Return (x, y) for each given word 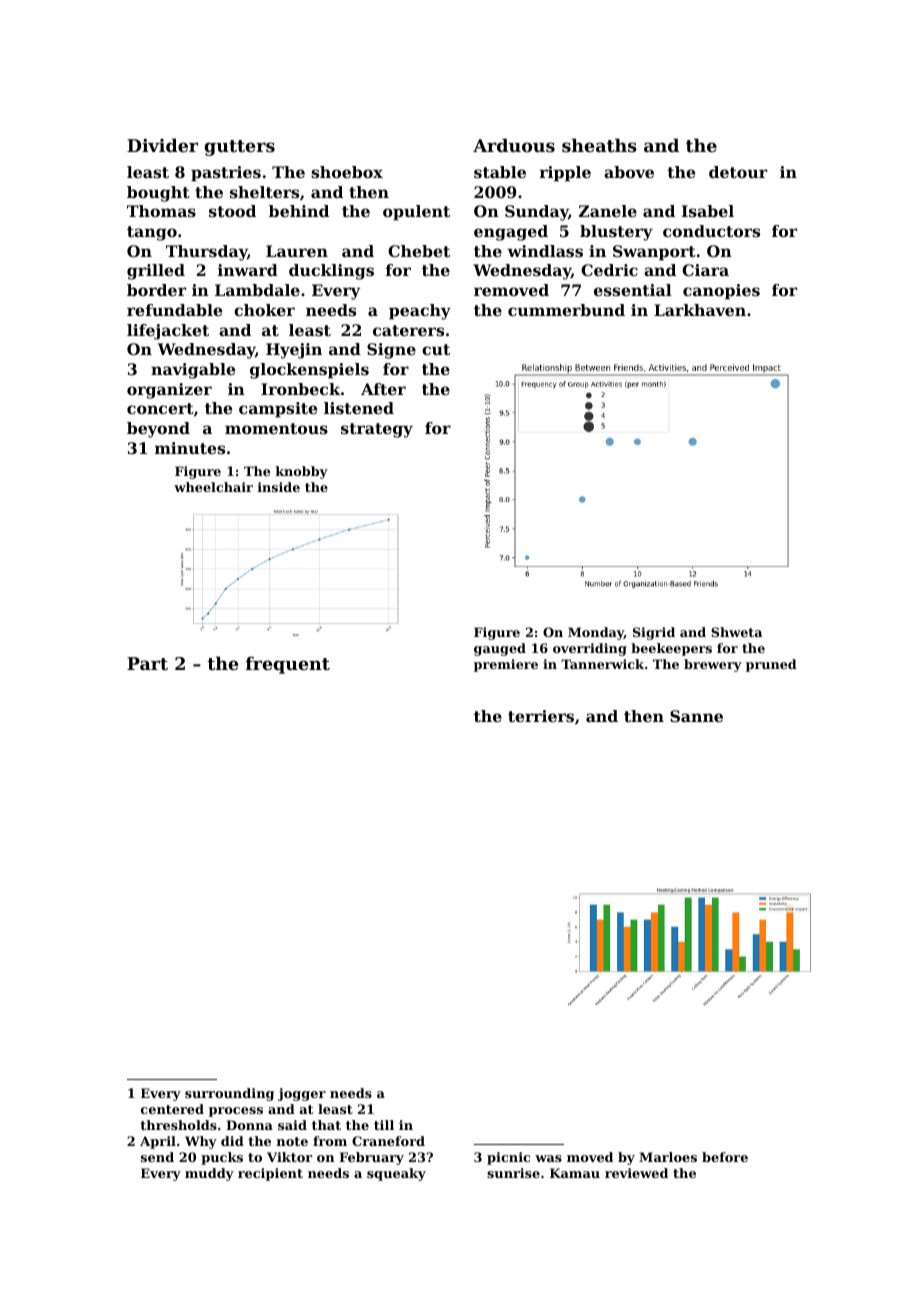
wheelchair (213, 487)
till (384, 1125)
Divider (162, 145)
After (383, 389)
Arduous (514, 145)
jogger (302, 1094)
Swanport (654, 253)
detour (738, 172)
